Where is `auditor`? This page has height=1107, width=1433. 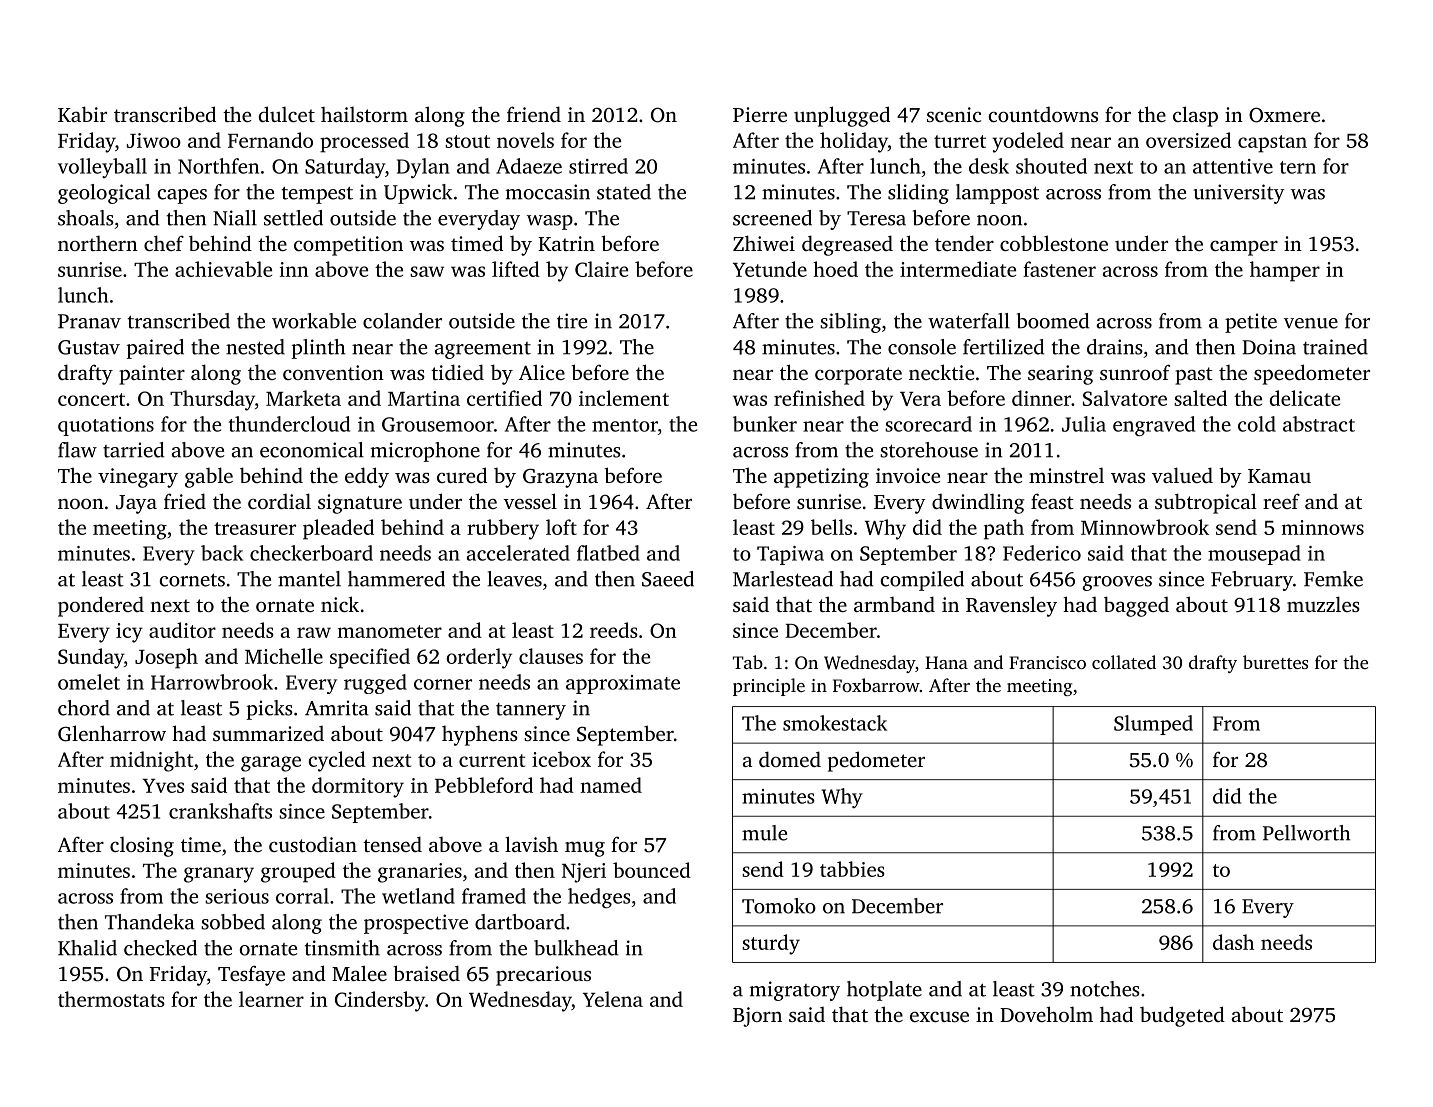
auditor is located at coordinates (182, 630).
